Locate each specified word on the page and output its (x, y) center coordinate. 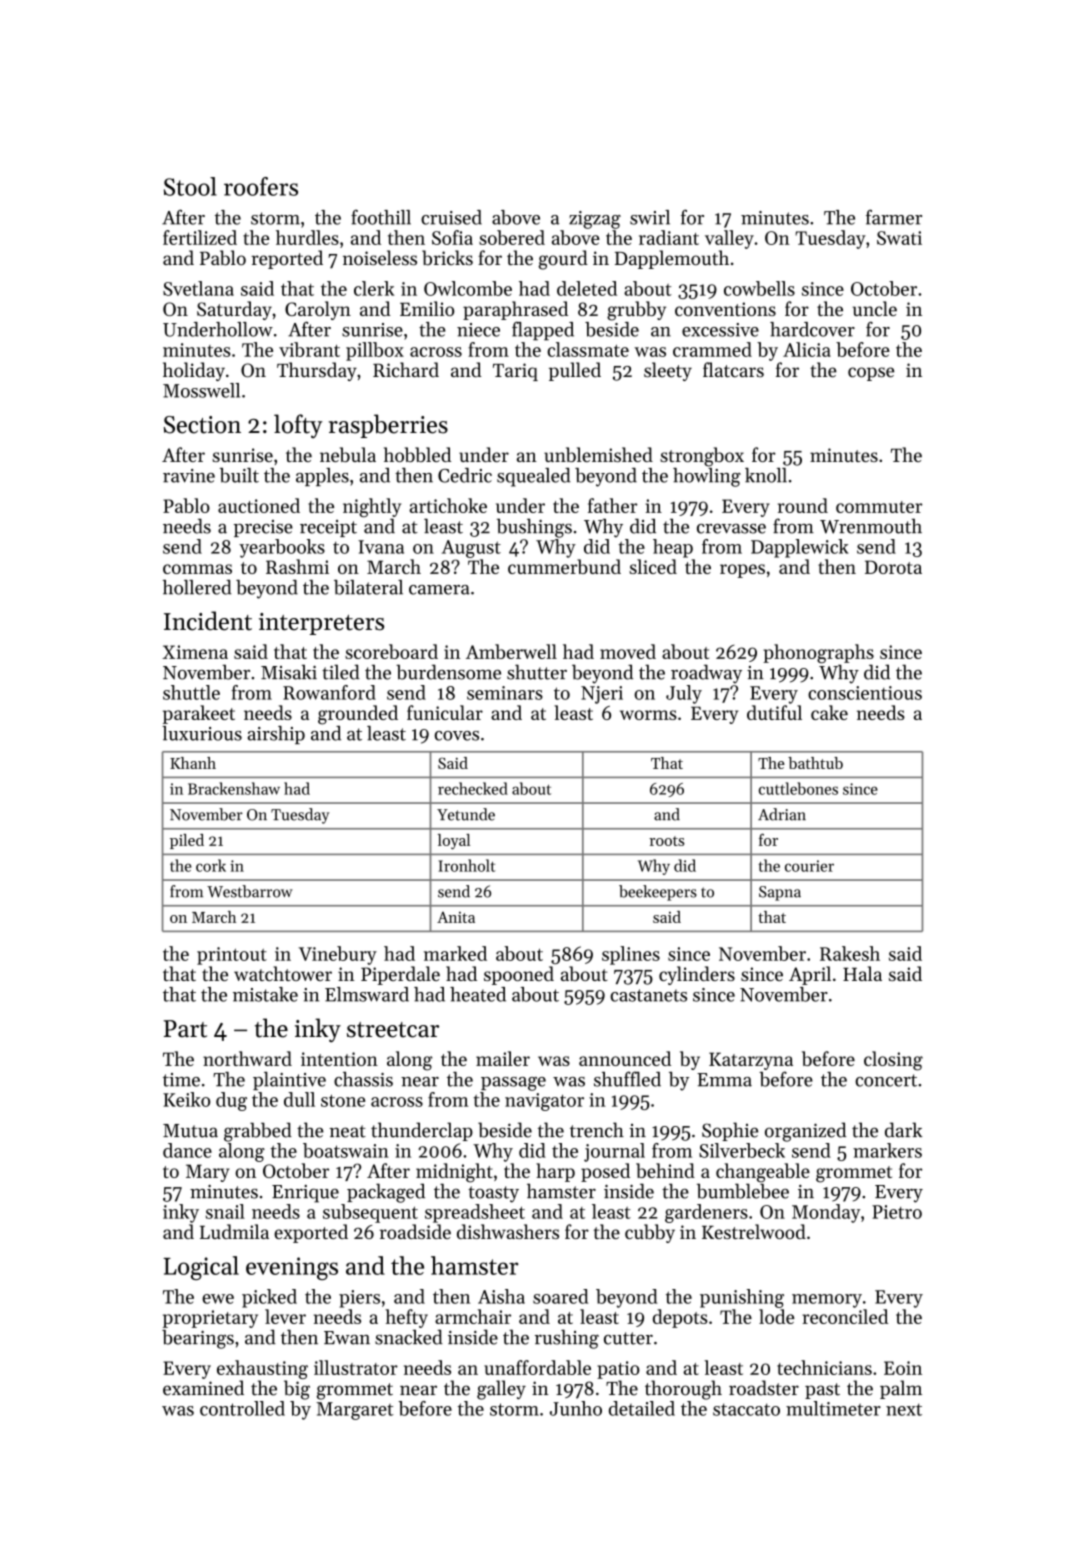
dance (187, 1150)
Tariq (515, 372)
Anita (456, 917)
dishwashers (508, 1231)
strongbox (702, 457)
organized (805, 1132)
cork (211, 865)
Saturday (234, 310)
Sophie (730, 1131)
